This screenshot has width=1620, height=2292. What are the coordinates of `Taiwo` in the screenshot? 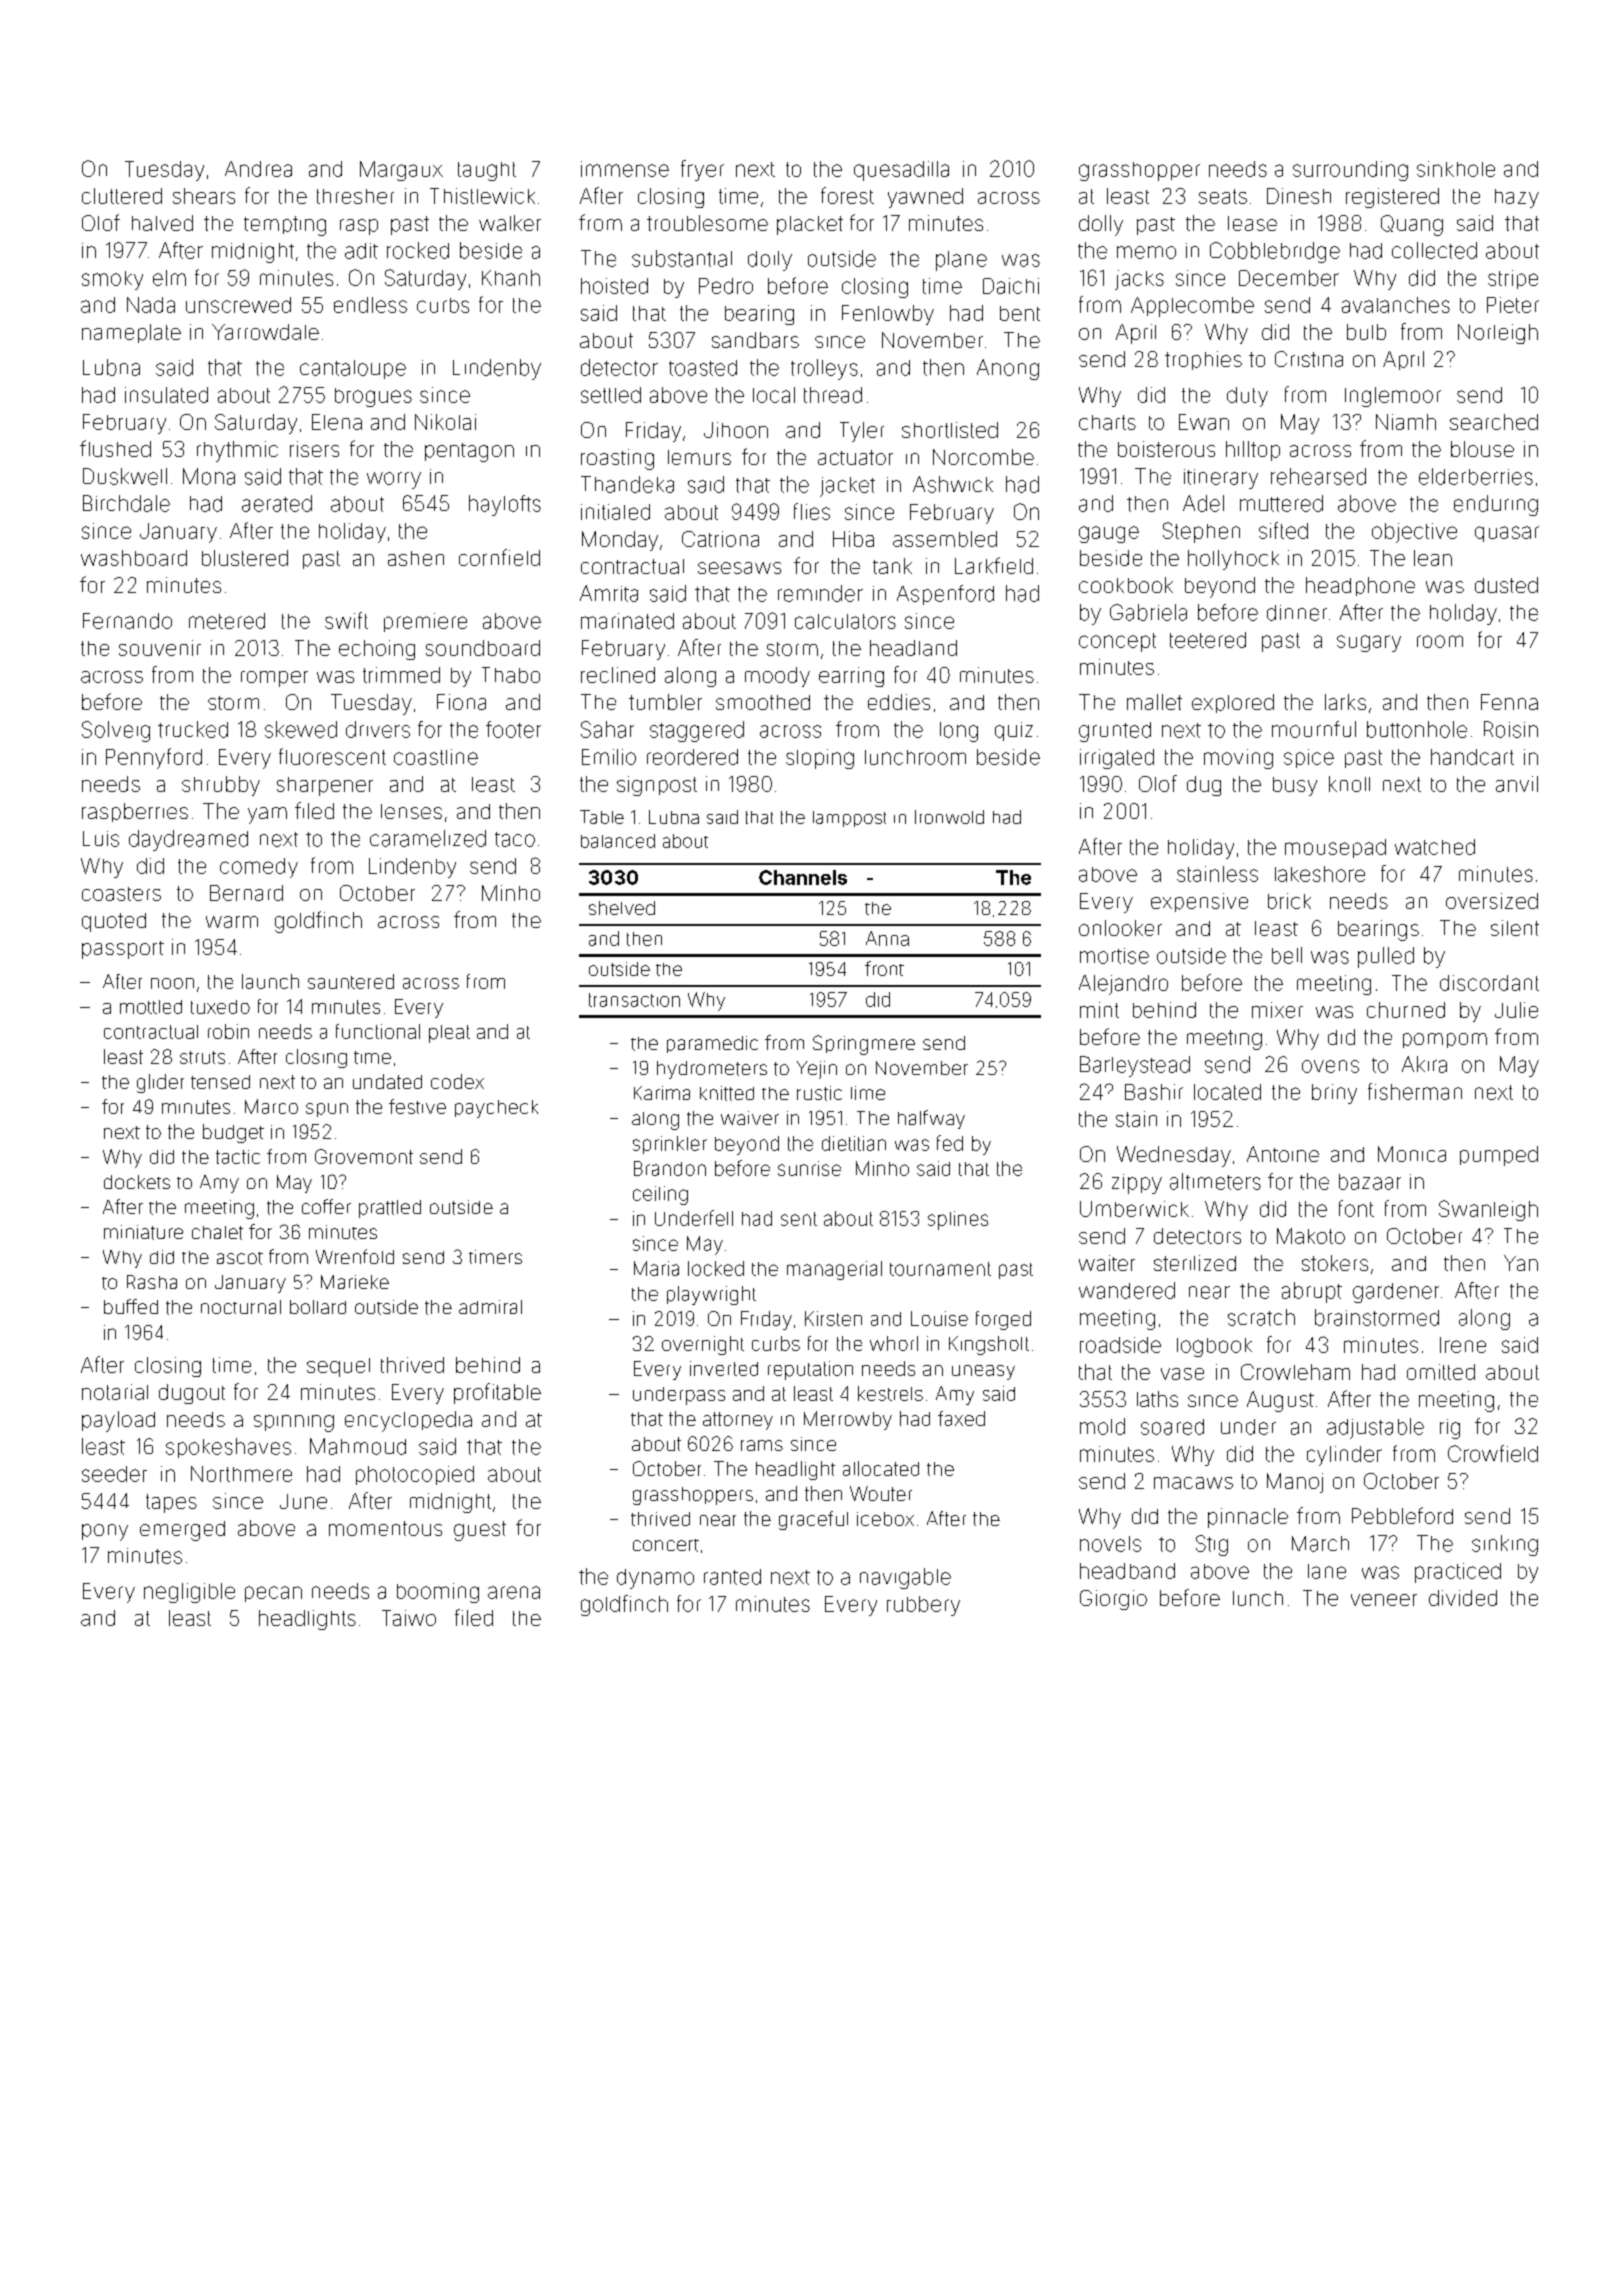 It's located at (409, 1618).
